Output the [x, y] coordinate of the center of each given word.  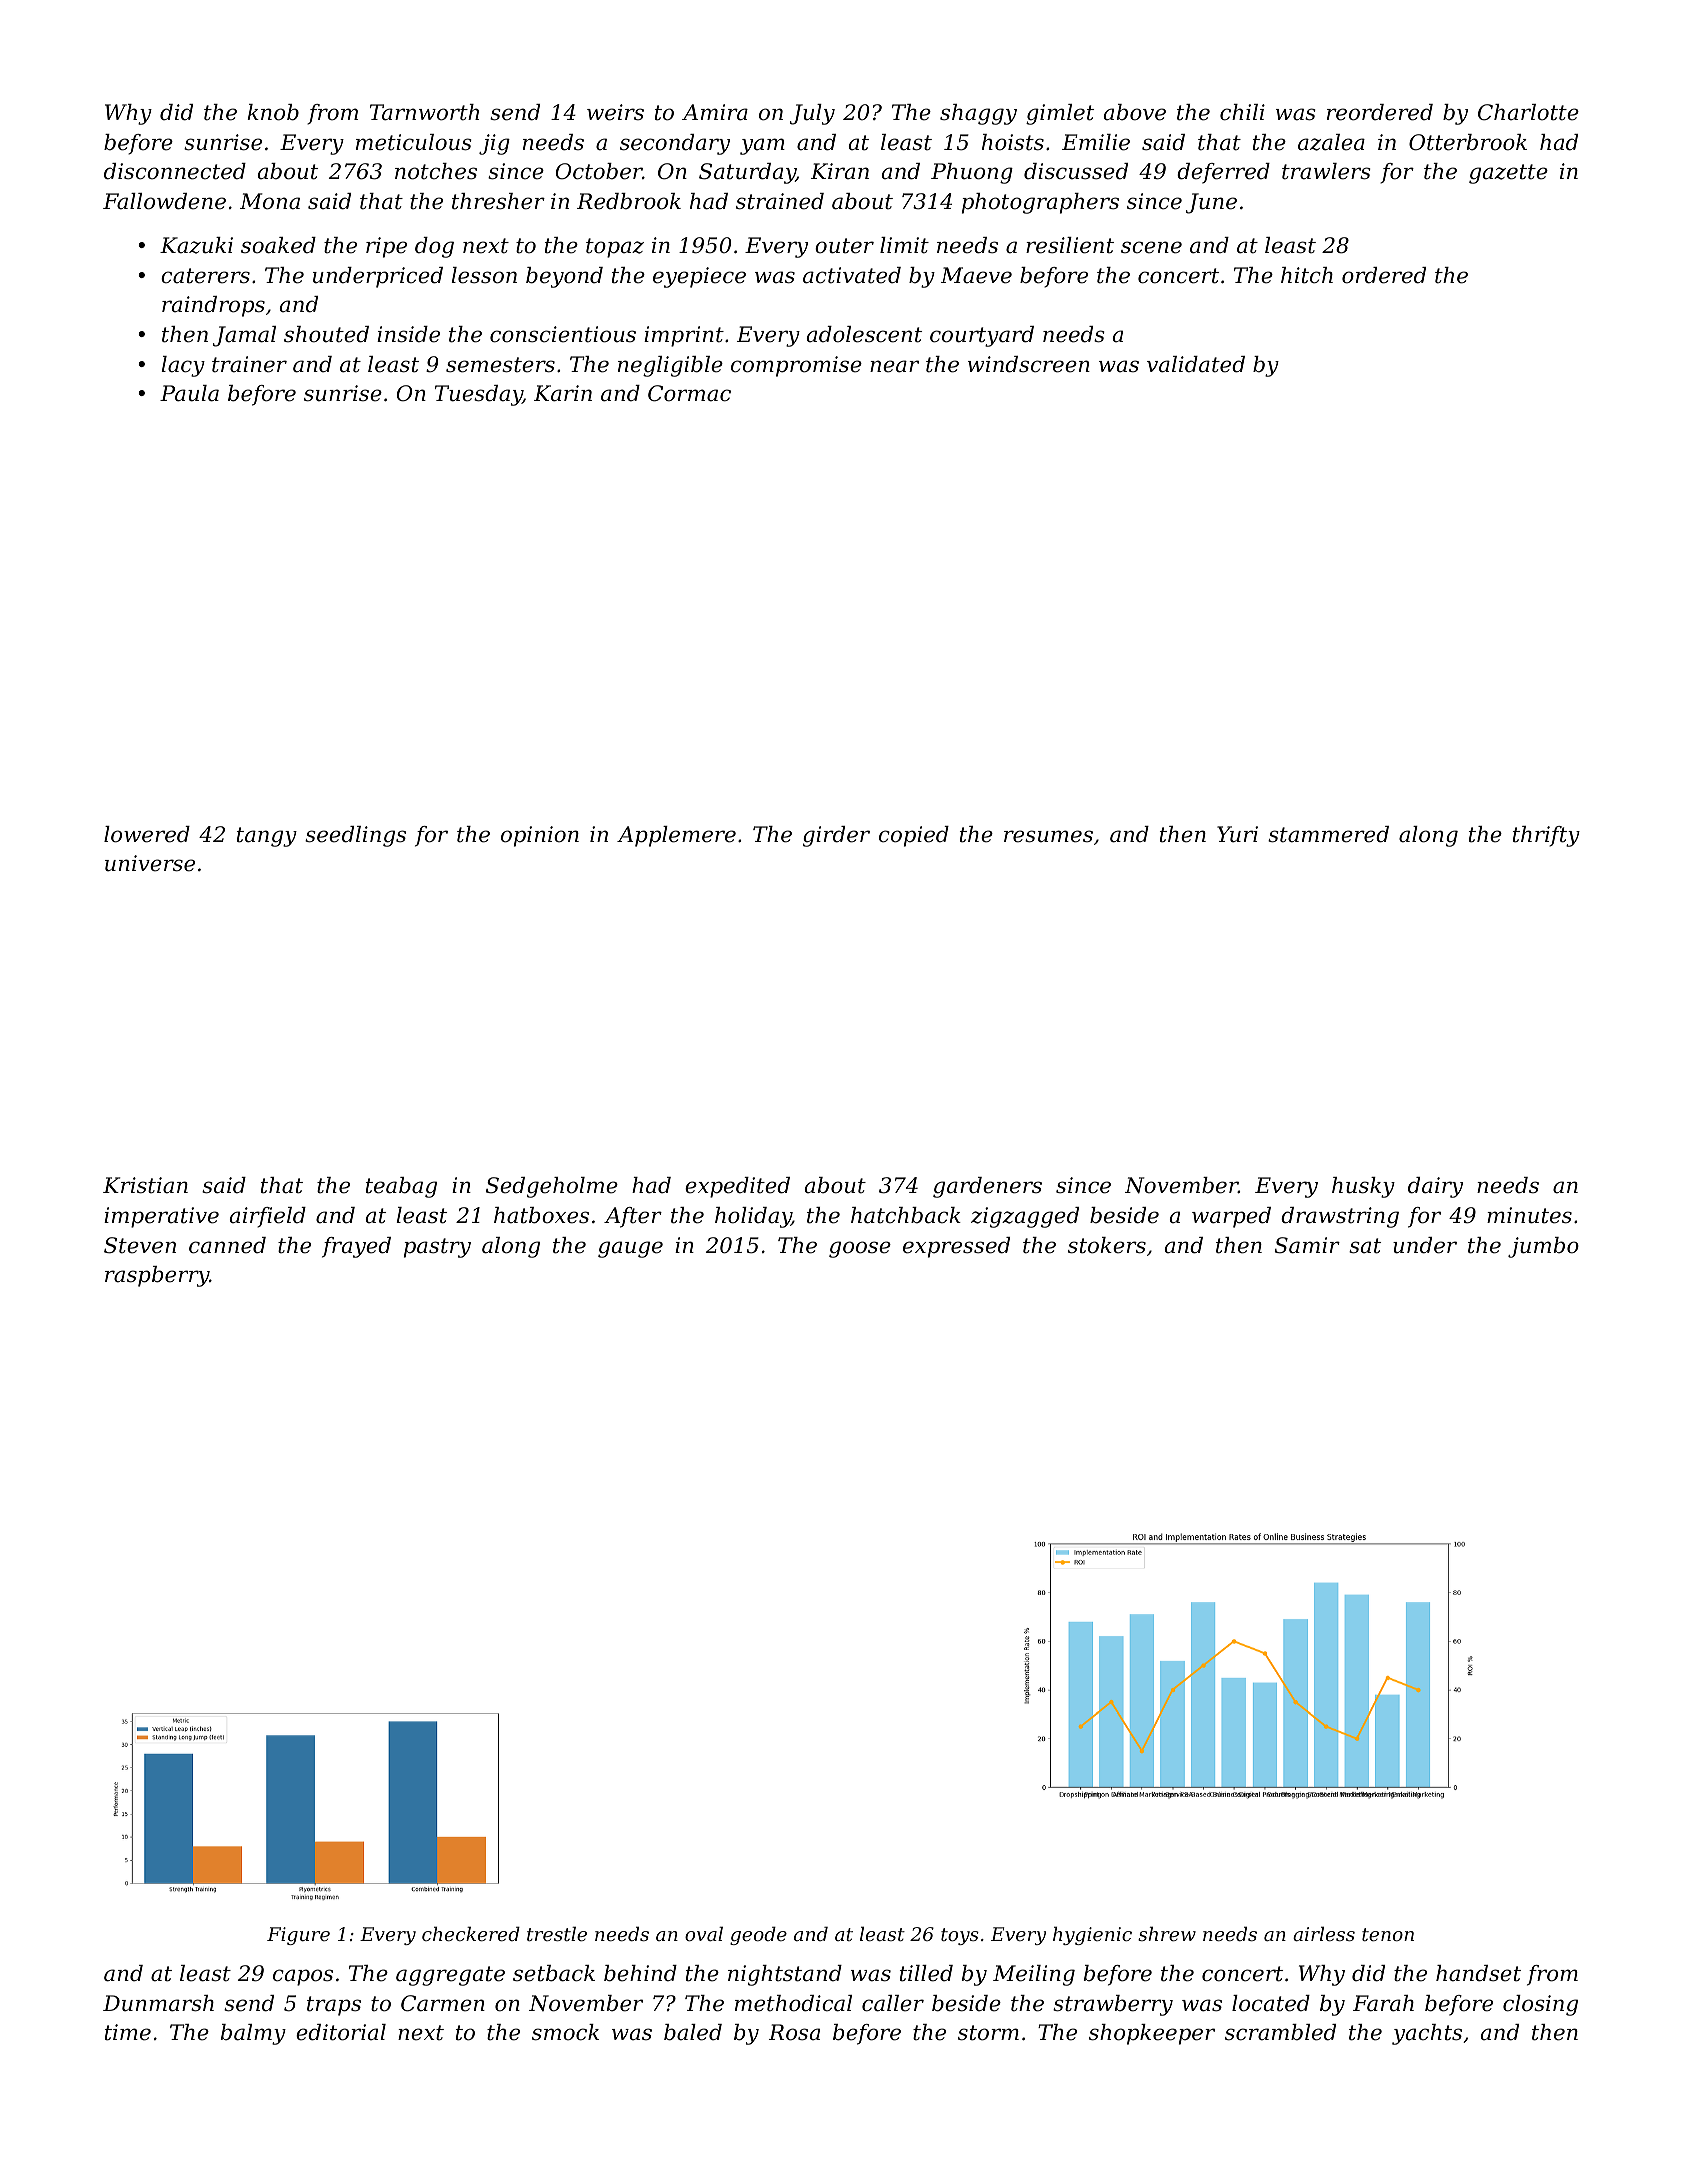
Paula [189, 393]
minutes [1529, 1215]
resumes [1048, 836]
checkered [471, 1933]
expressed [956, 1247]
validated [1196, 364]
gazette [1508, 174]
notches [436, 171]
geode [758, 1935]
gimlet [1060, 114]
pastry [437, 1248]
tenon [1388, 1934]
